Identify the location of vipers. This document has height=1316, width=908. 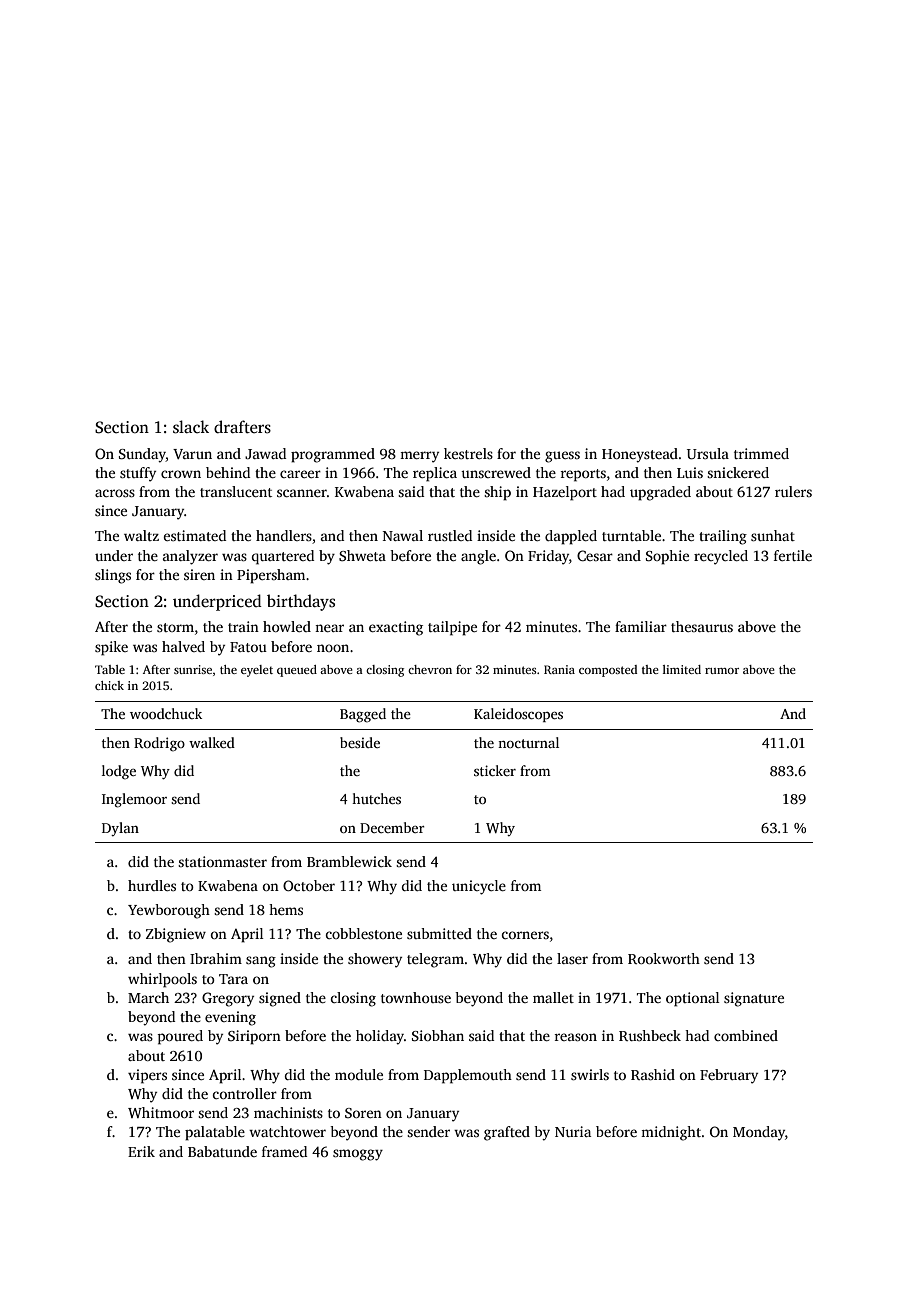
(147, 1076).
